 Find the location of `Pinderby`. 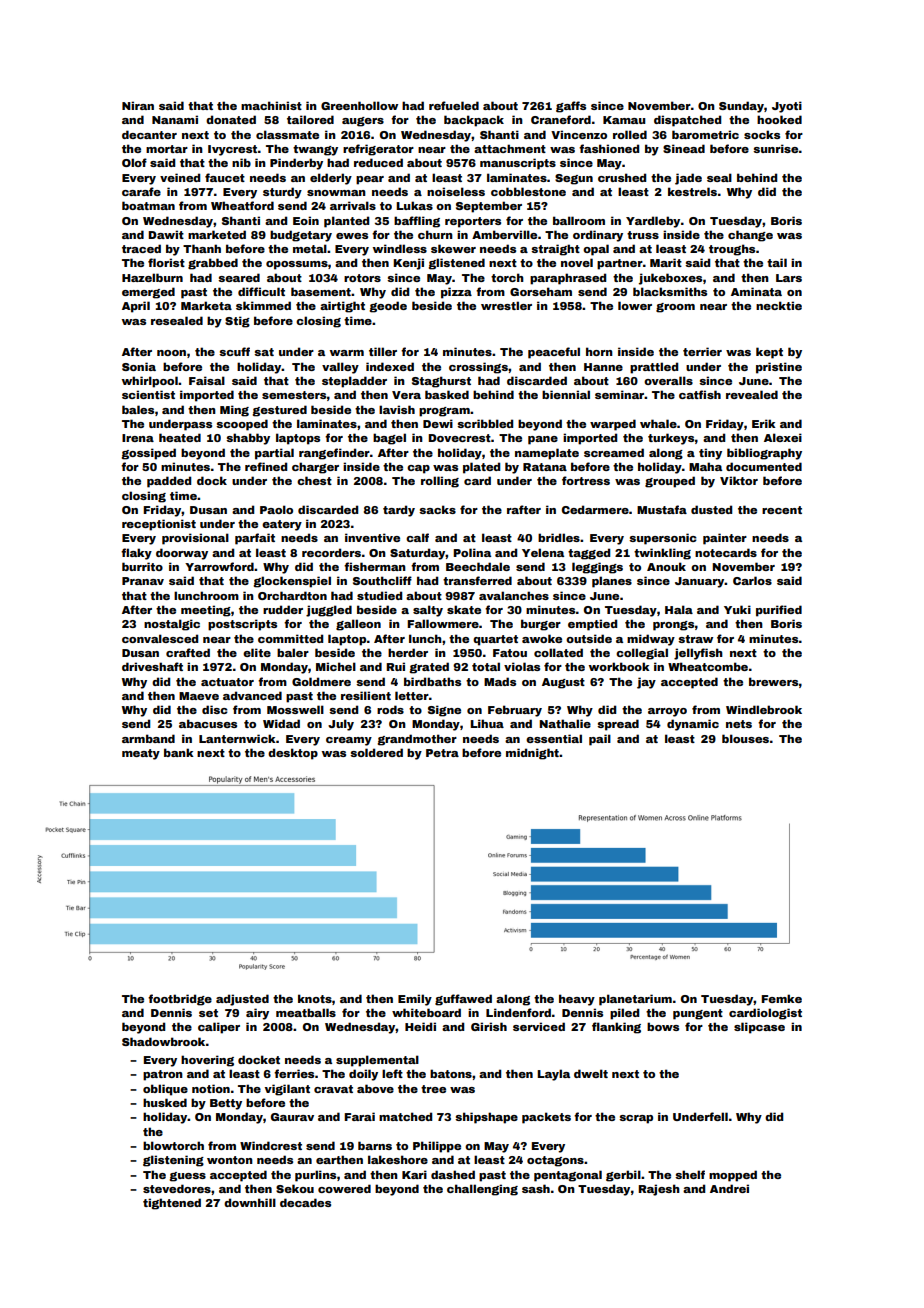

Pinderby is located at coordinates (296, 164).
